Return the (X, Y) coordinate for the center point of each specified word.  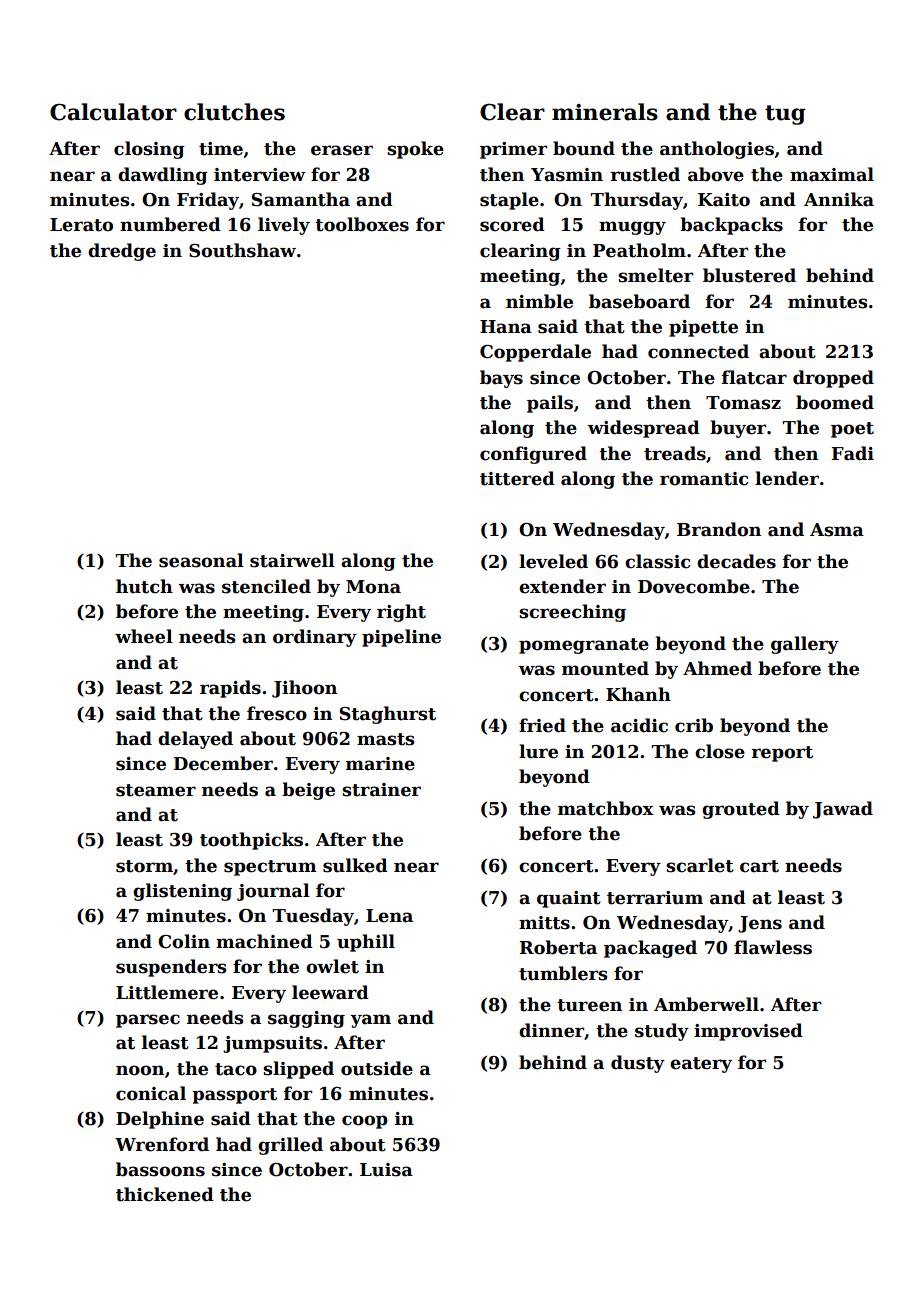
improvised (748, 1032)
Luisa (386, 1170)
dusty (638, 1064)
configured (533, 455)
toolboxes (362, 224)
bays (501, 379)
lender (787, 478)
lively (284, 226)
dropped (833, 379)
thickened (165, 1194)
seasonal (201, 560)
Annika (839, 199)
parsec (148, 1021)
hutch (144, 586)
